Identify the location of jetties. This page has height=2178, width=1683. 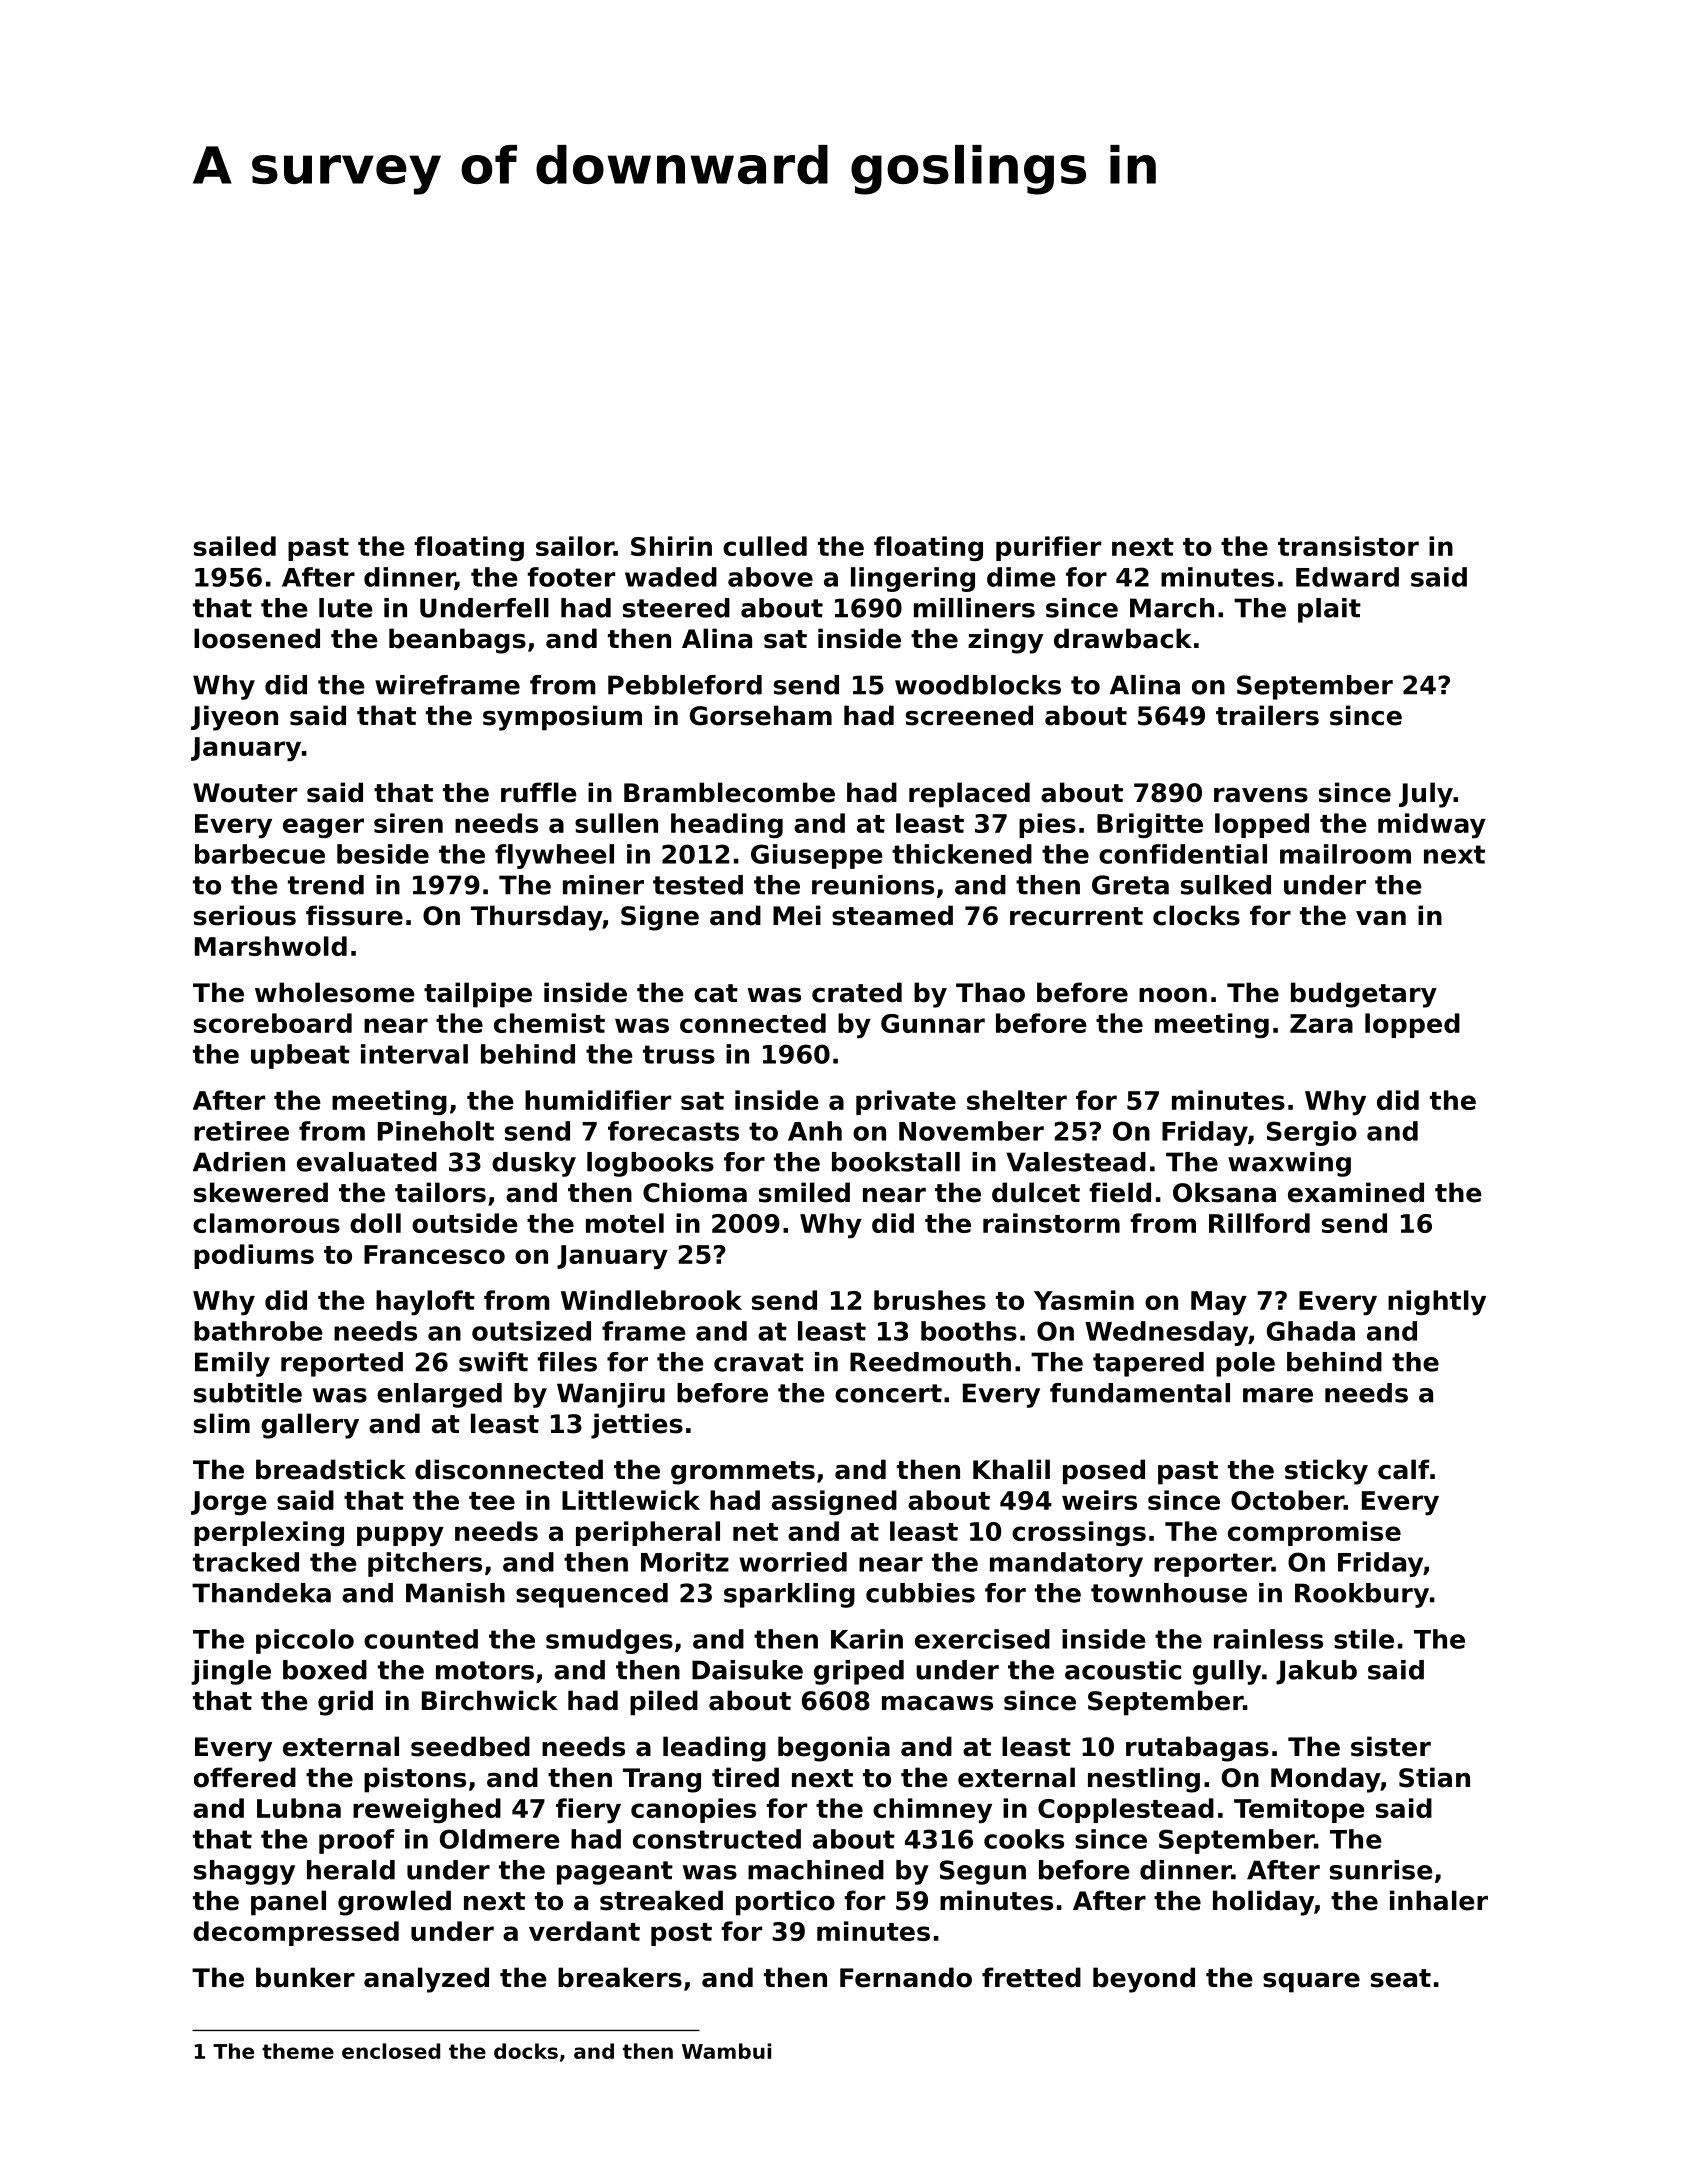
(637, 1426).
